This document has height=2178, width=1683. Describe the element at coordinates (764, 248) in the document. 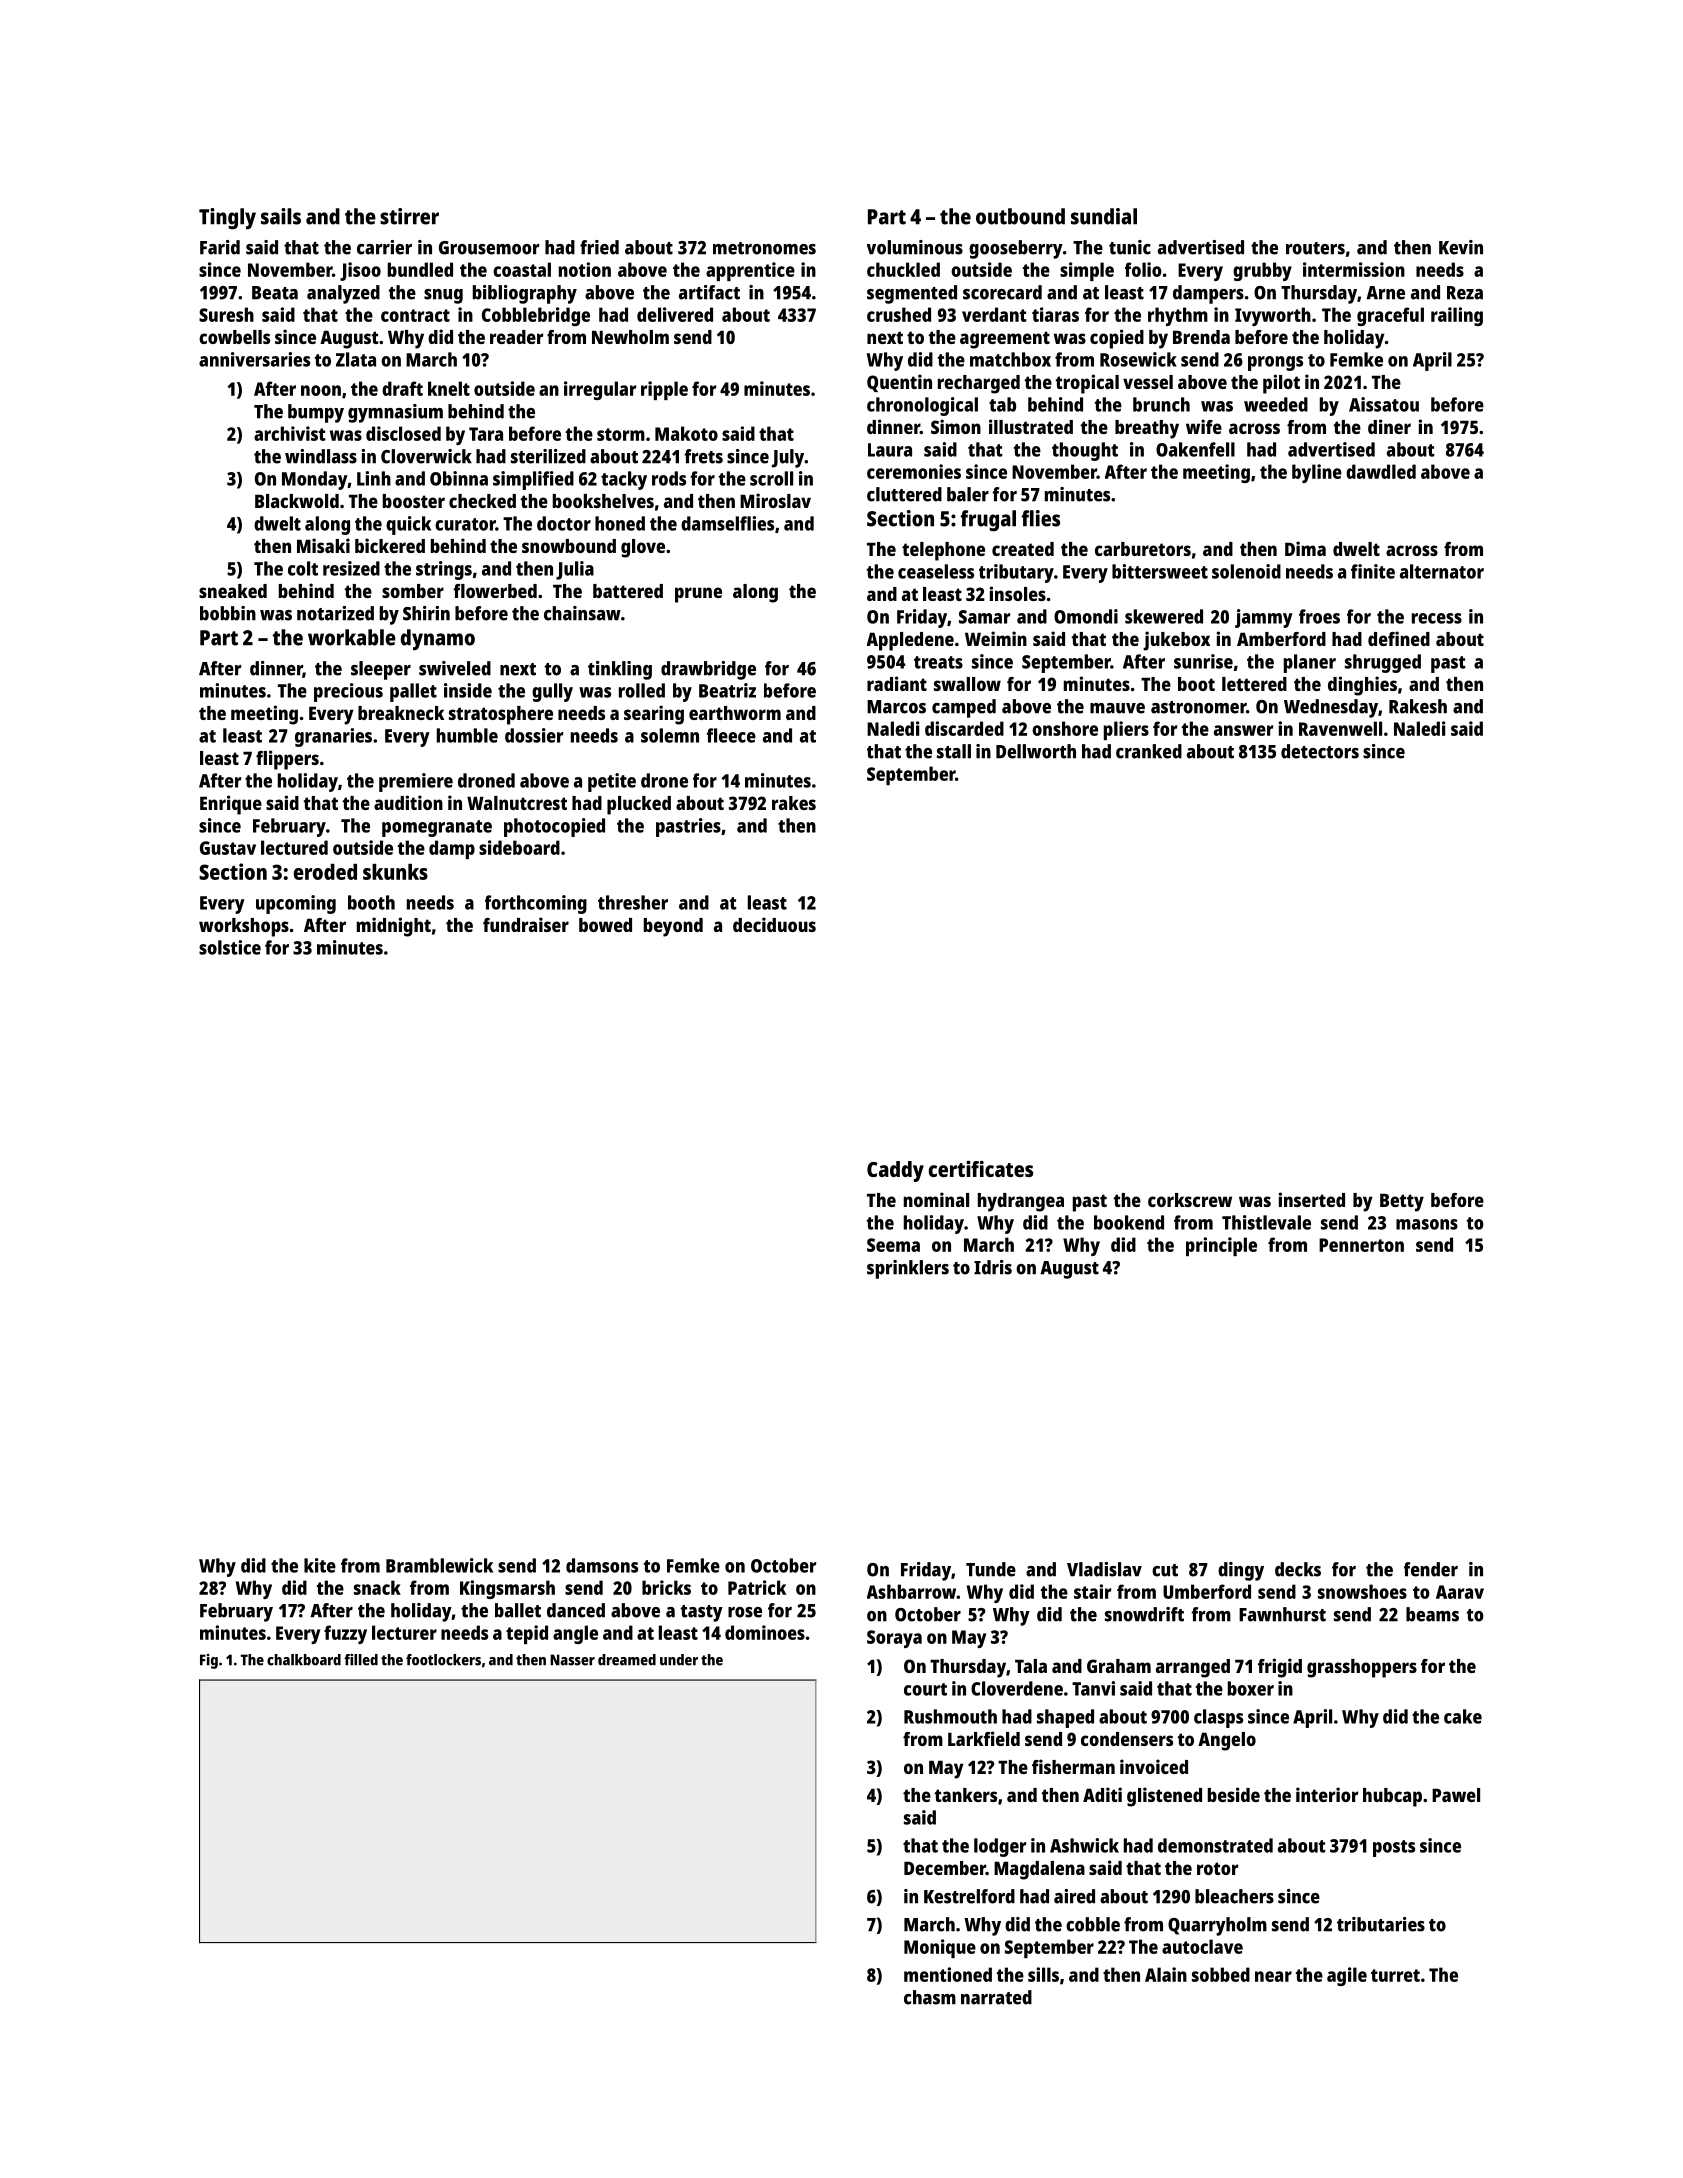

I see `metronomes` at that location.
